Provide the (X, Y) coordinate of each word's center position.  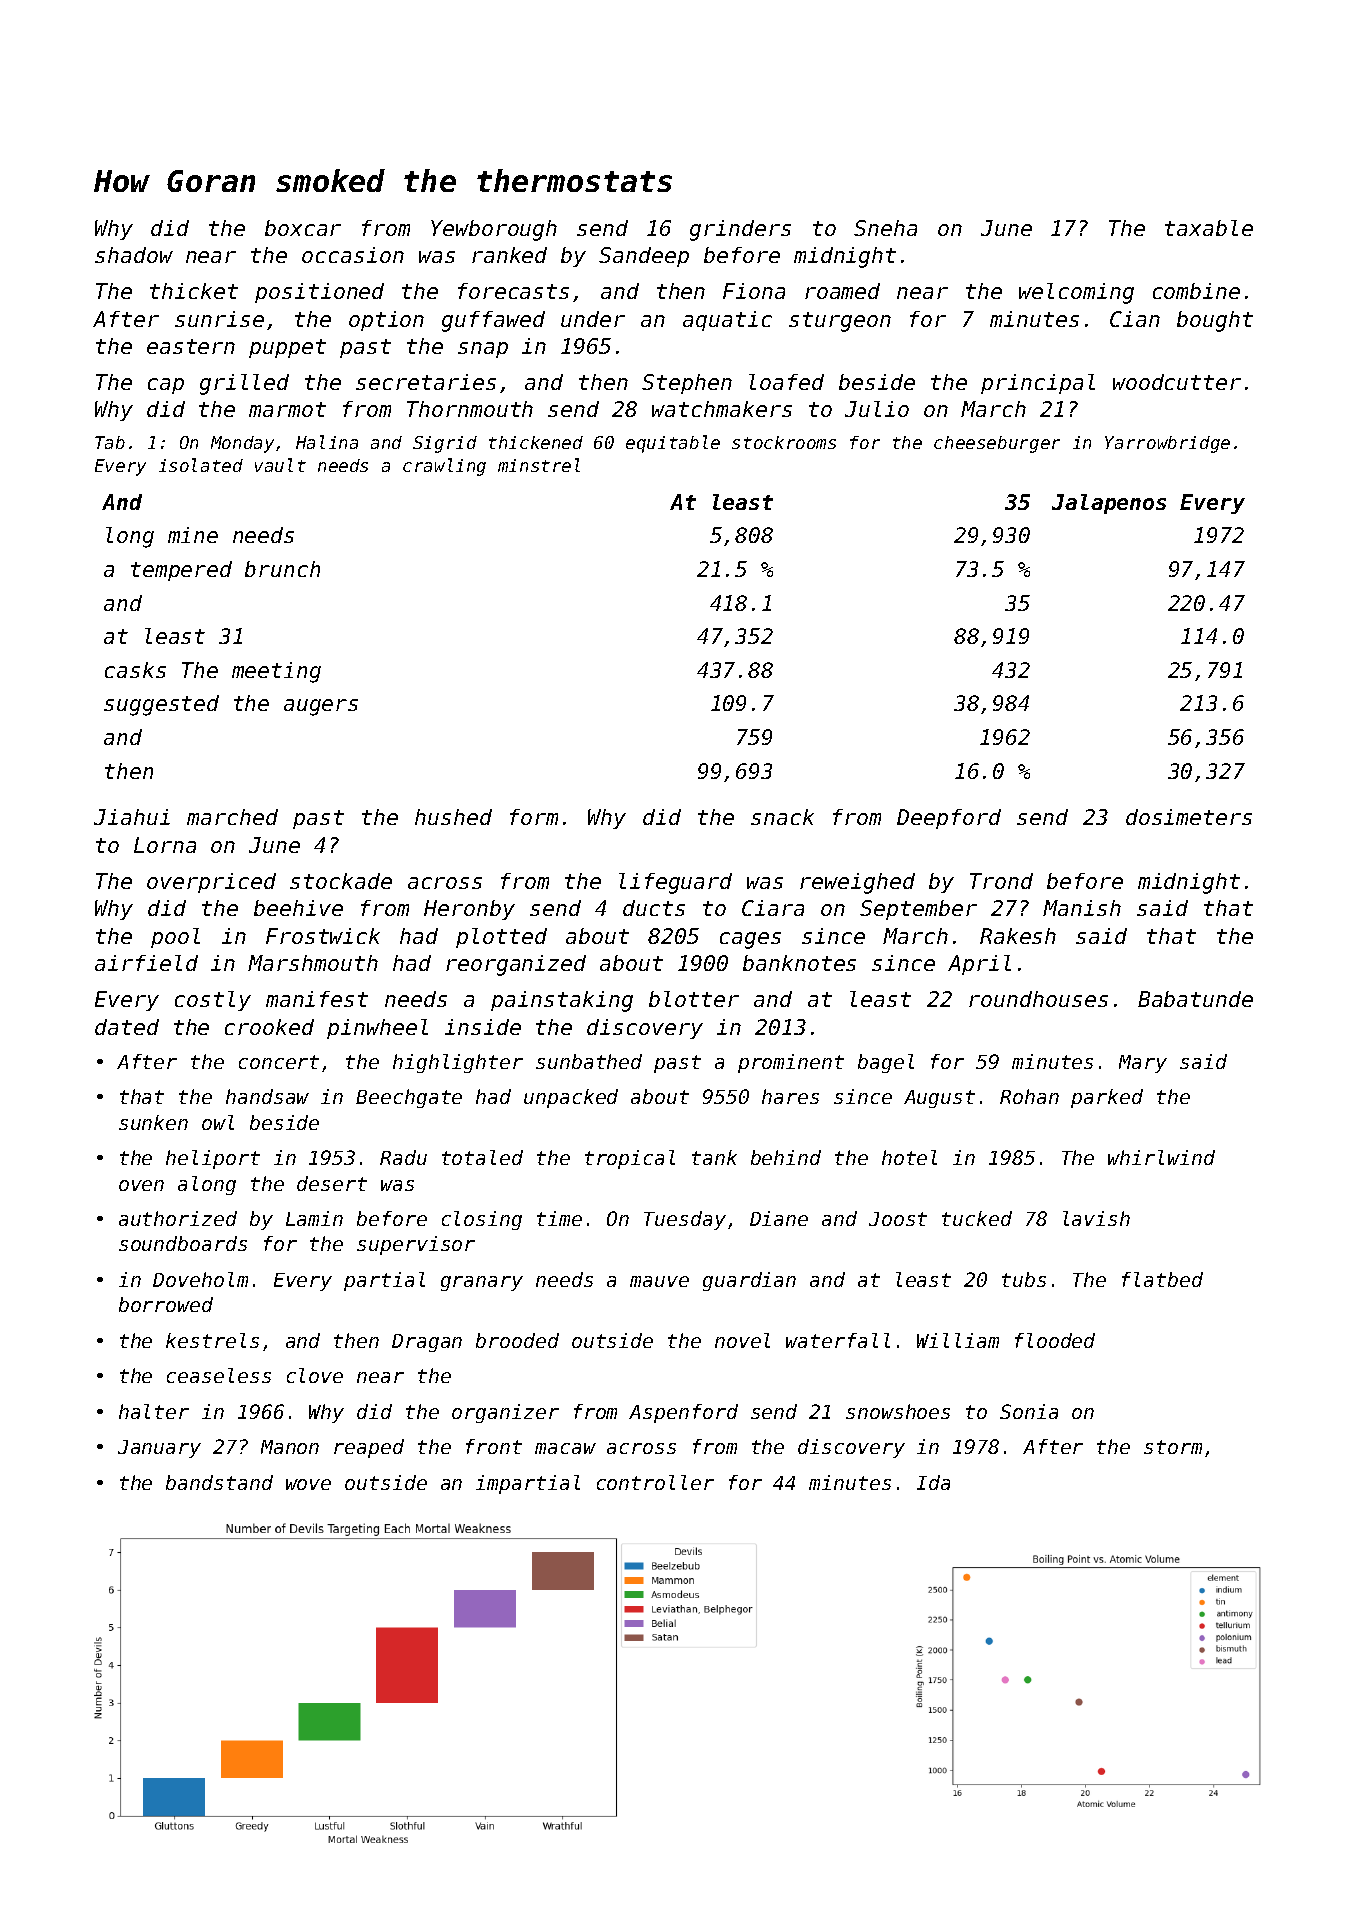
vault (280, 465)
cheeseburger (997, 444)
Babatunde (1195, 999)
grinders (740, 230)
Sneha (885, 228)
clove (315, 1375)
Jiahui (132, 817)
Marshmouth (313, 963)
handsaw (267, 1096)
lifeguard (675, 883)
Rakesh (1018, 936)
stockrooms (784, 442)
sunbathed (589, 1061)
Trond (1001, 881)
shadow (134, 255)
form (534, 817)
